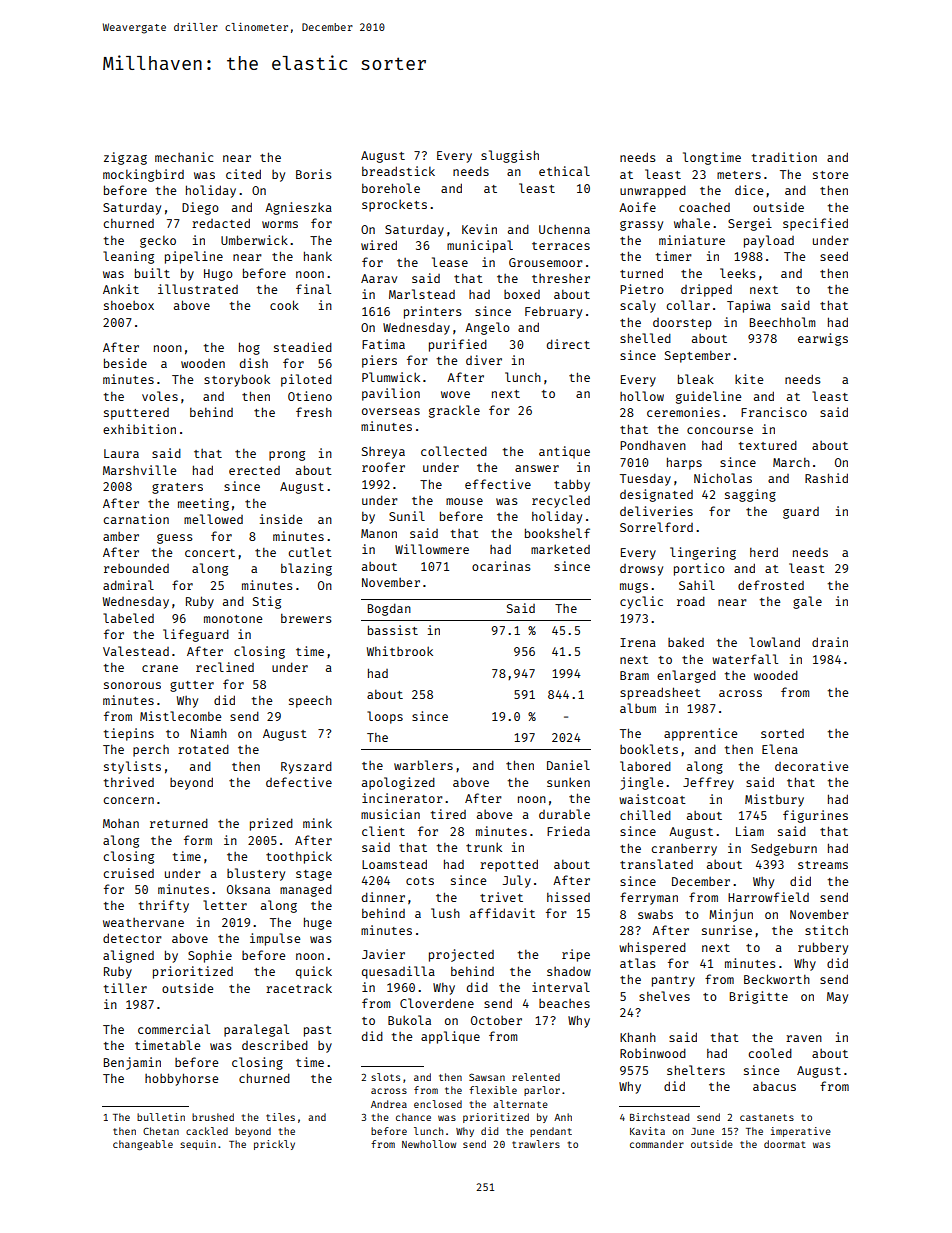  Describe the element at coordinates (267, 602) in the page. I see `Stig` at that location.
